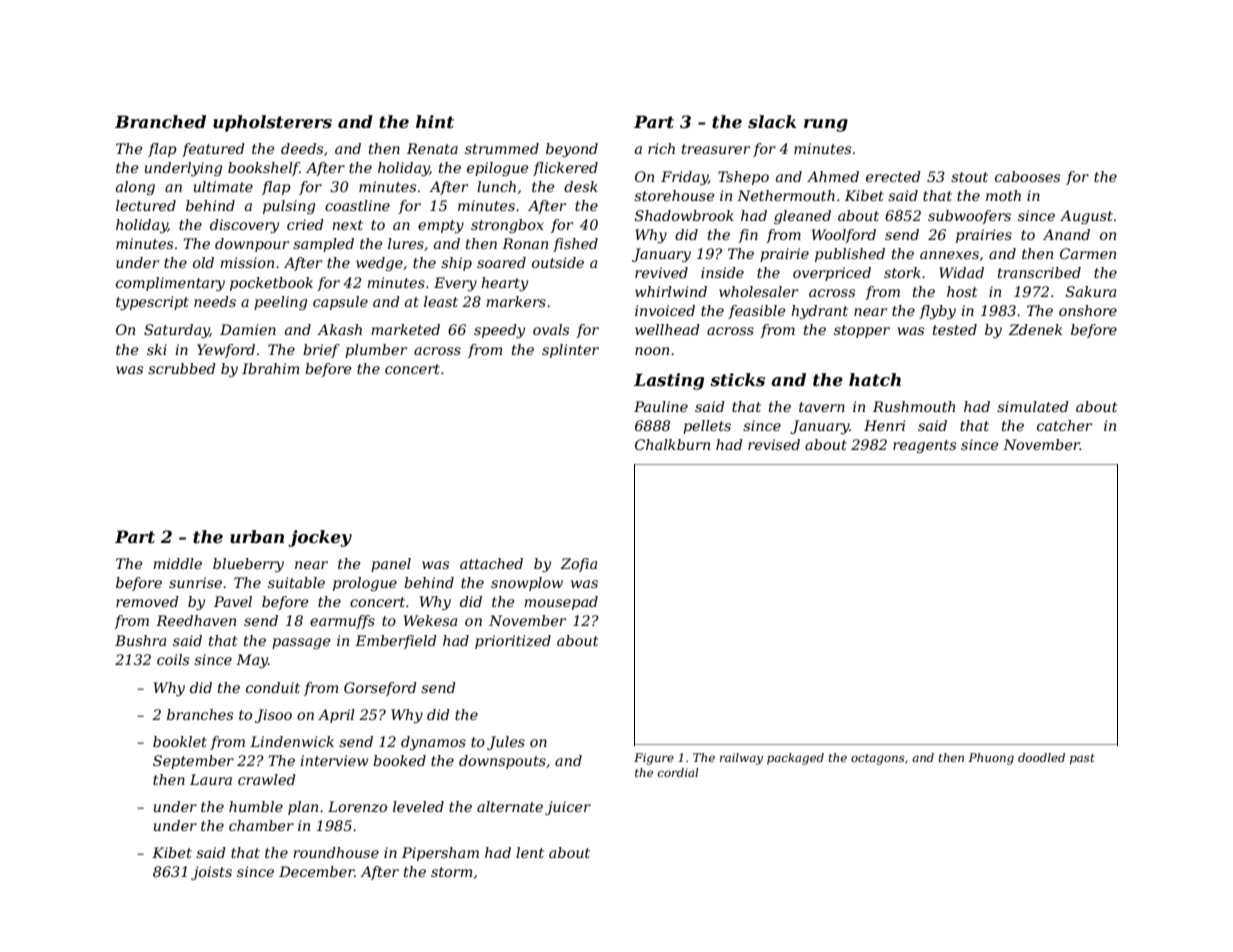  What do you see at coordinates (1027, 176) in the screenshot?
I see `cabooses` at bounding box center [1027, 176].
